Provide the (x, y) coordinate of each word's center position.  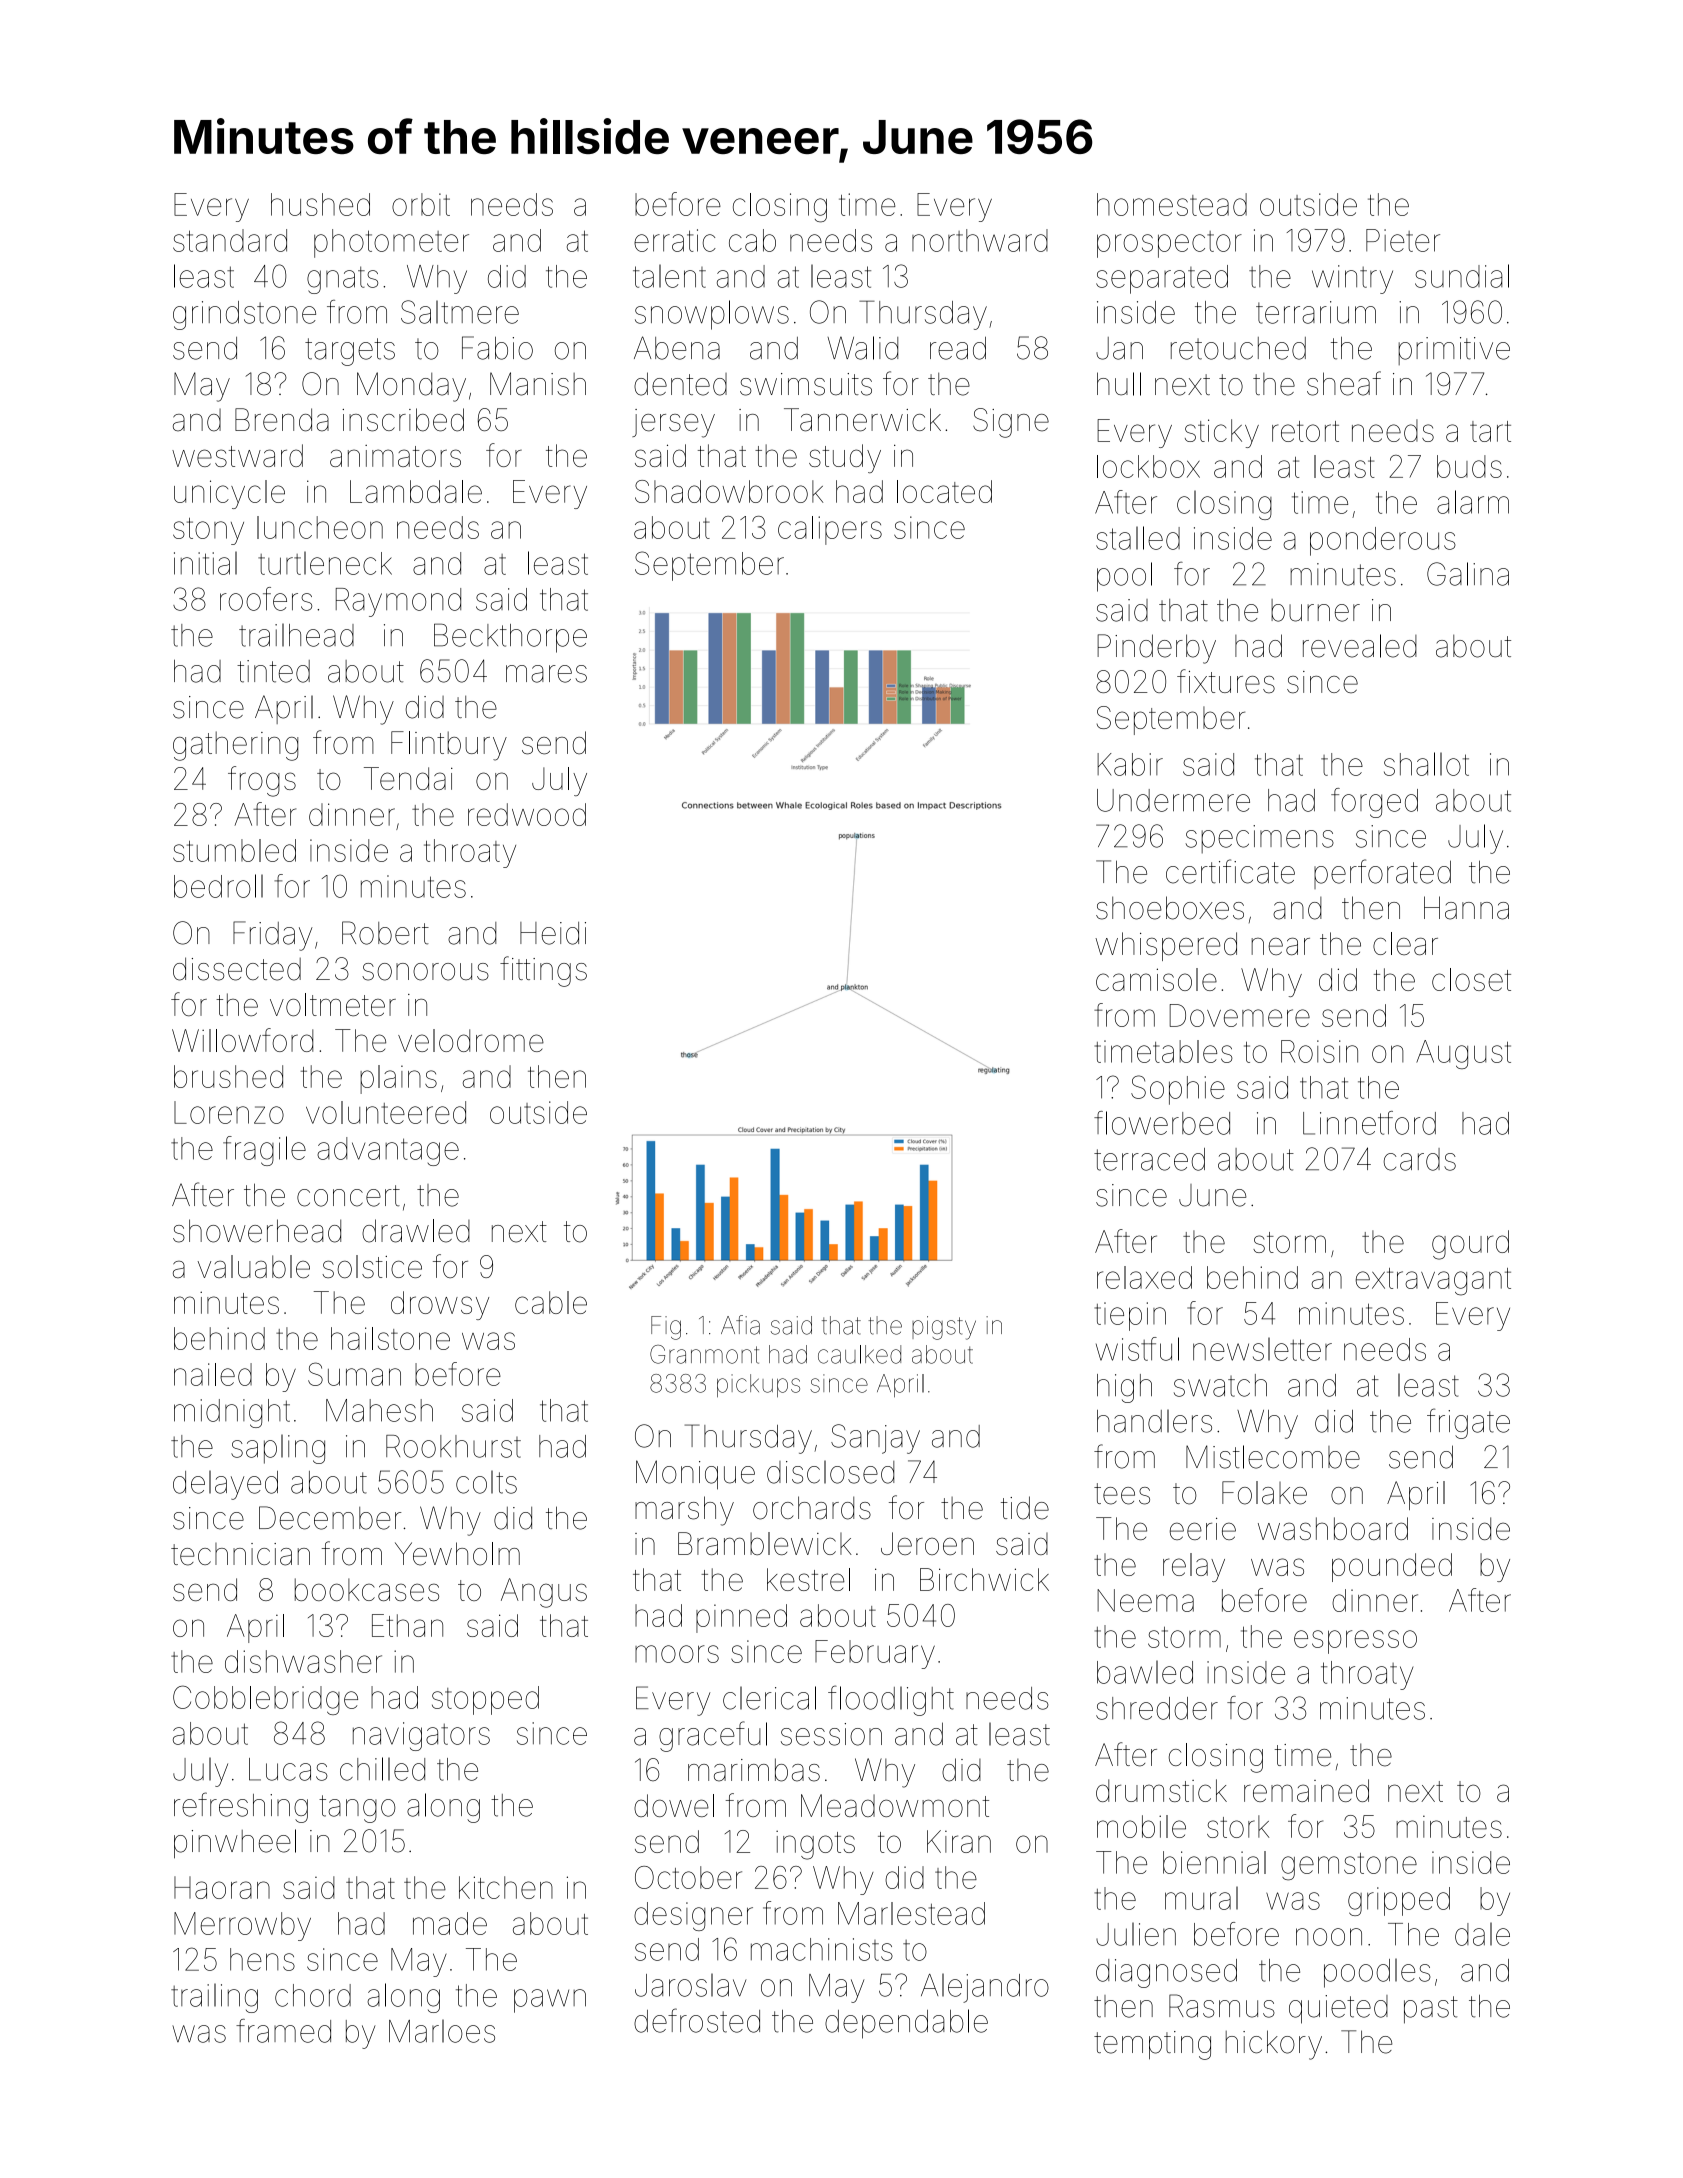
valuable (254, 1266)
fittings (543, 971)
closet (1471, 979)
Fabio (497, 348)
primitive (1454, 351)
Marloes (442, 2031)
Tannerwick (862, 420)
